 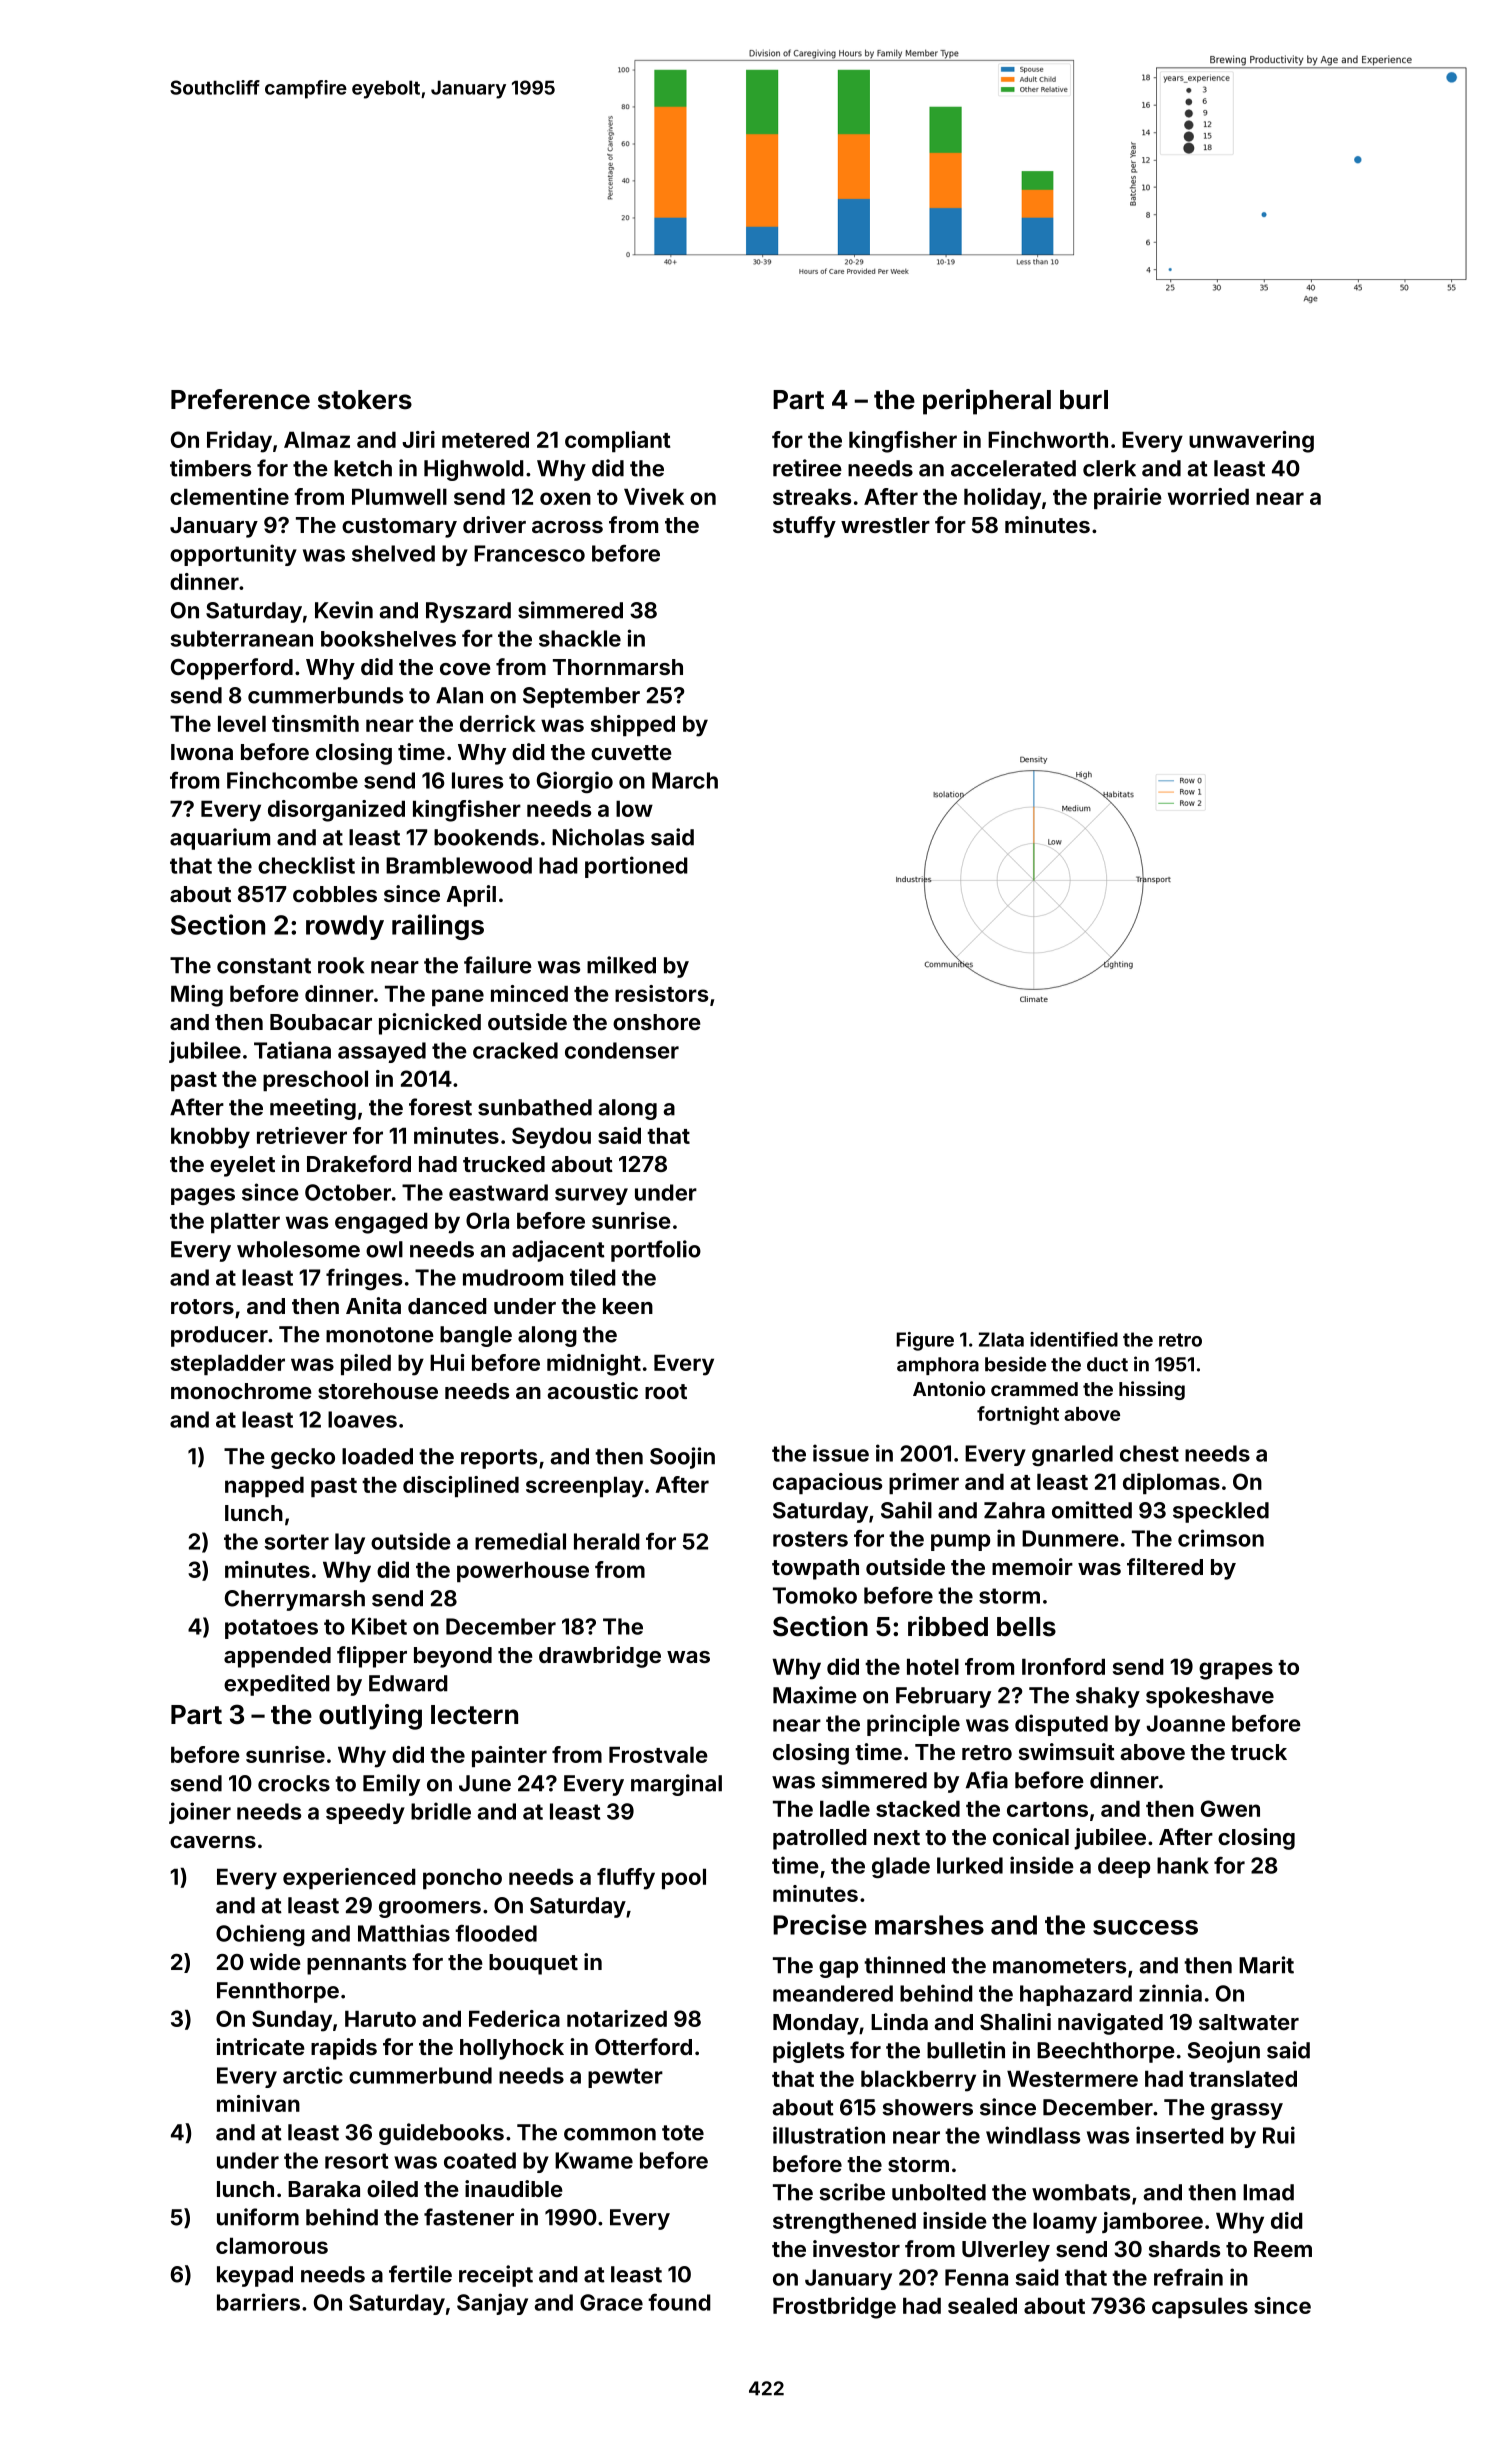 I want to click on rook, so click(x=341, y=965).
